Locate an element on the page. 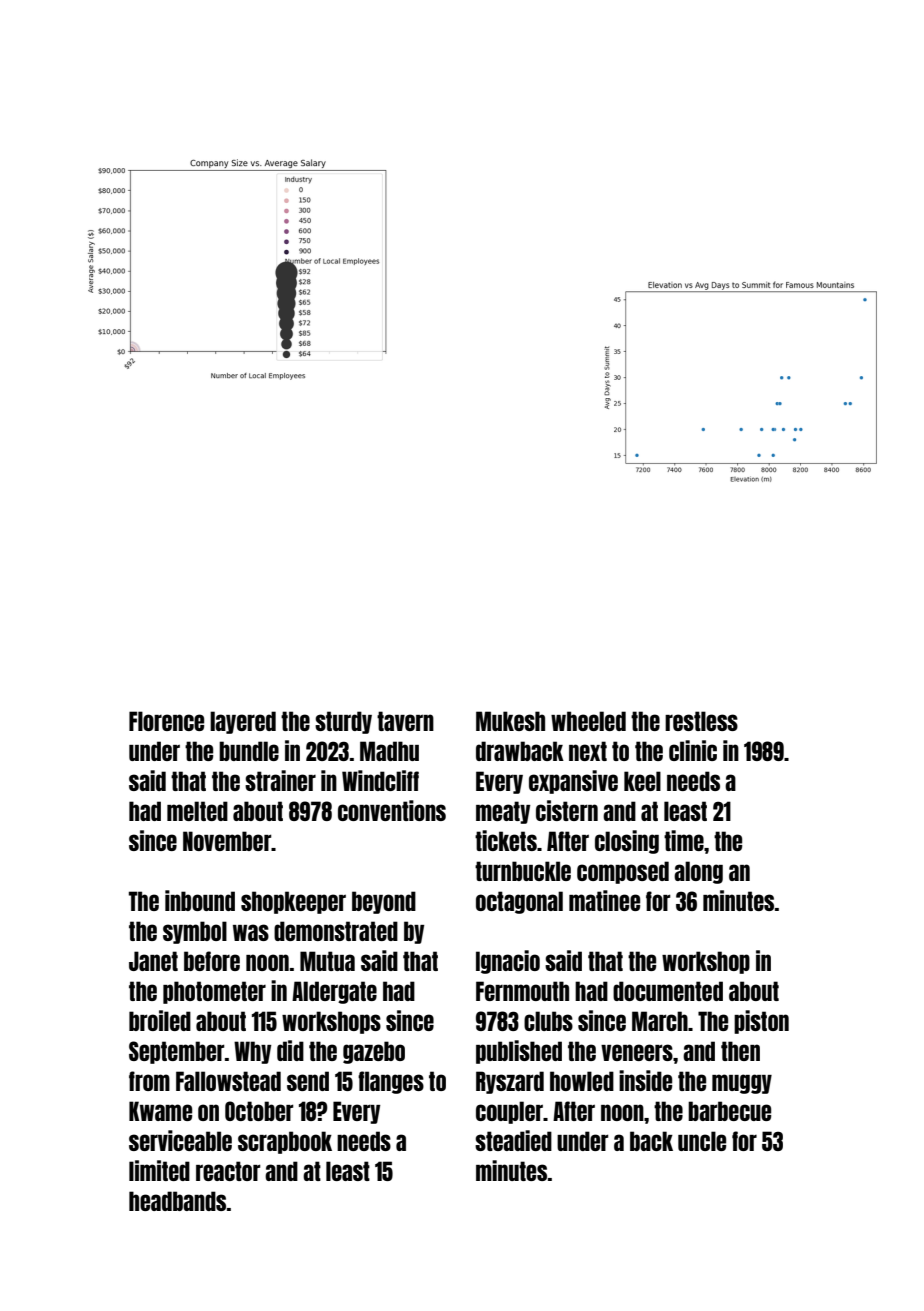 The image size is (924, 1311). symbol is located at coordinates (195, 932).
